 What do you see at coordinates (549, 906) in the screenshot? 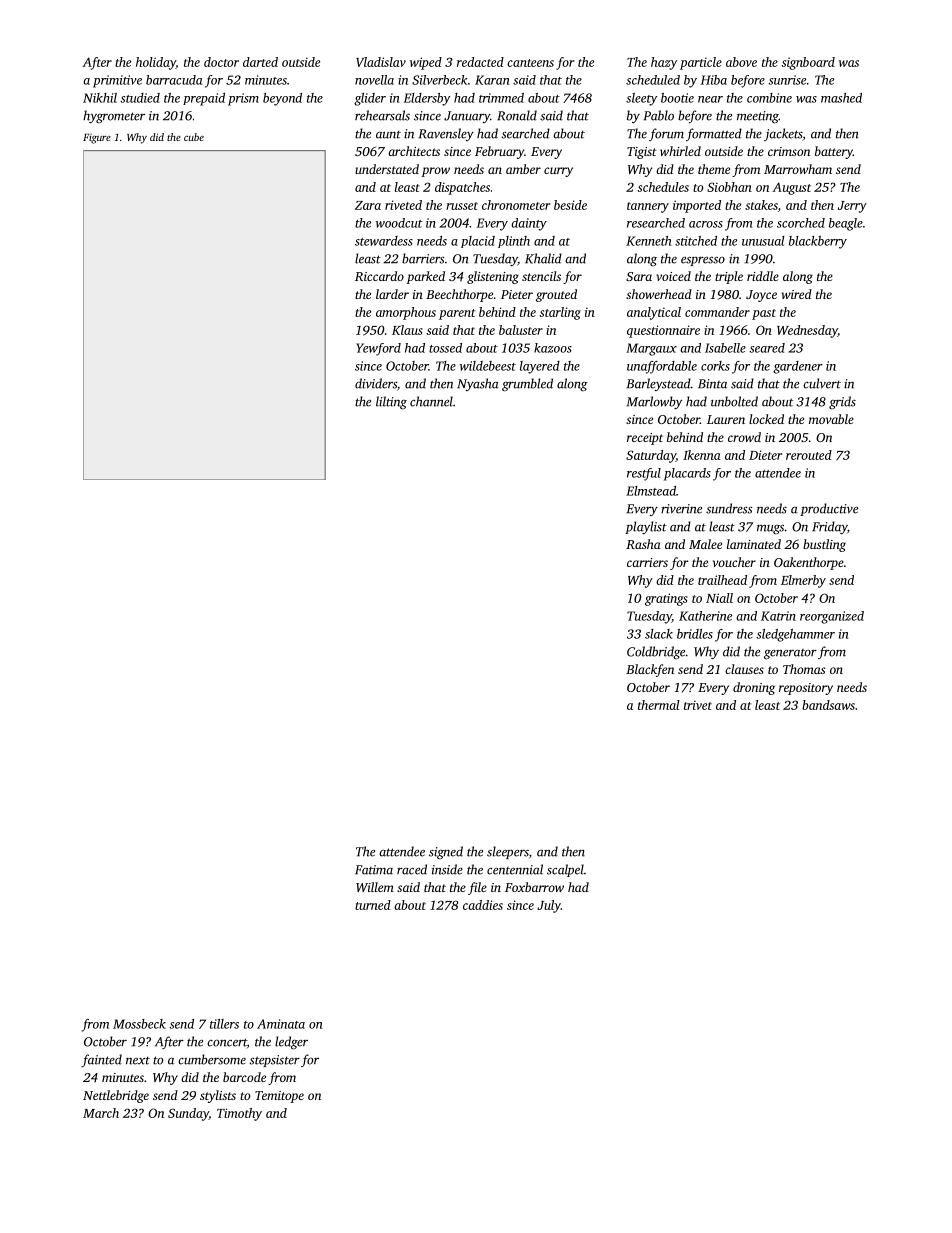
I see `July` at bounding box center [549, 906].
